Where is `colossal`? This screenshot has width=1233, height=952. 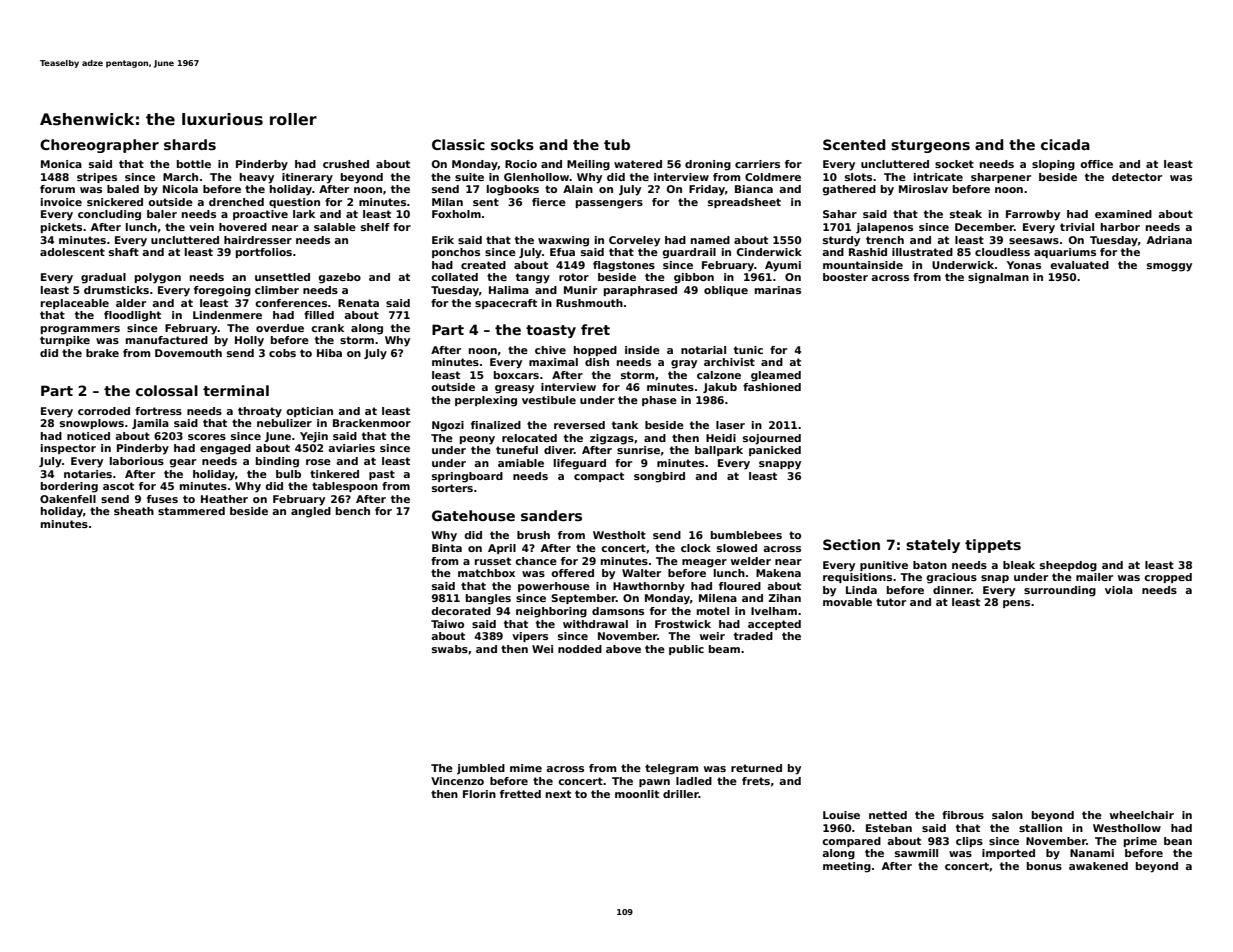 colossal is located at coordinates (167, 390).
